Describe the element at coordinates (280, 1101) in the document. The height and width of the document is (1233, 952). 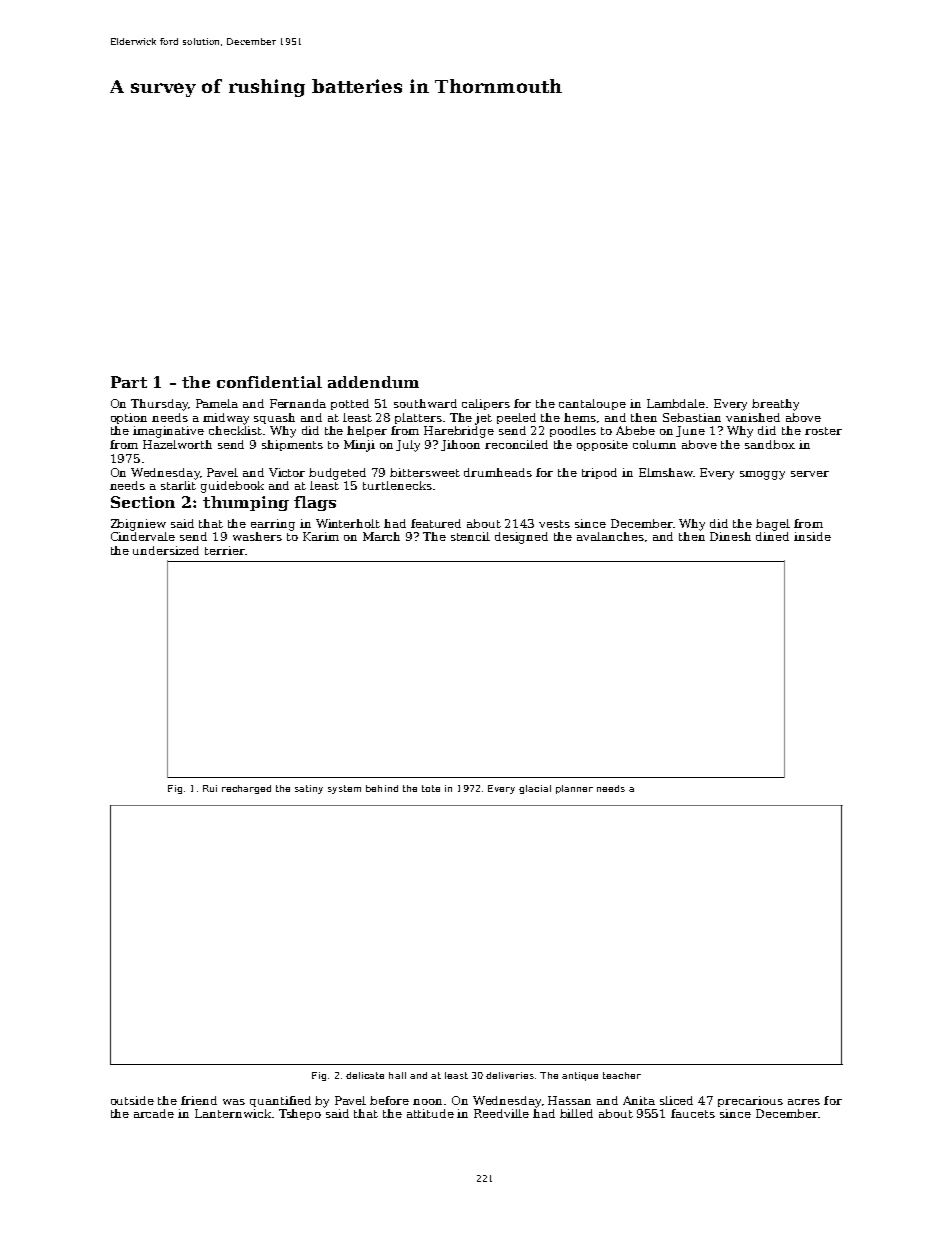
I see `quantified` at that location.
